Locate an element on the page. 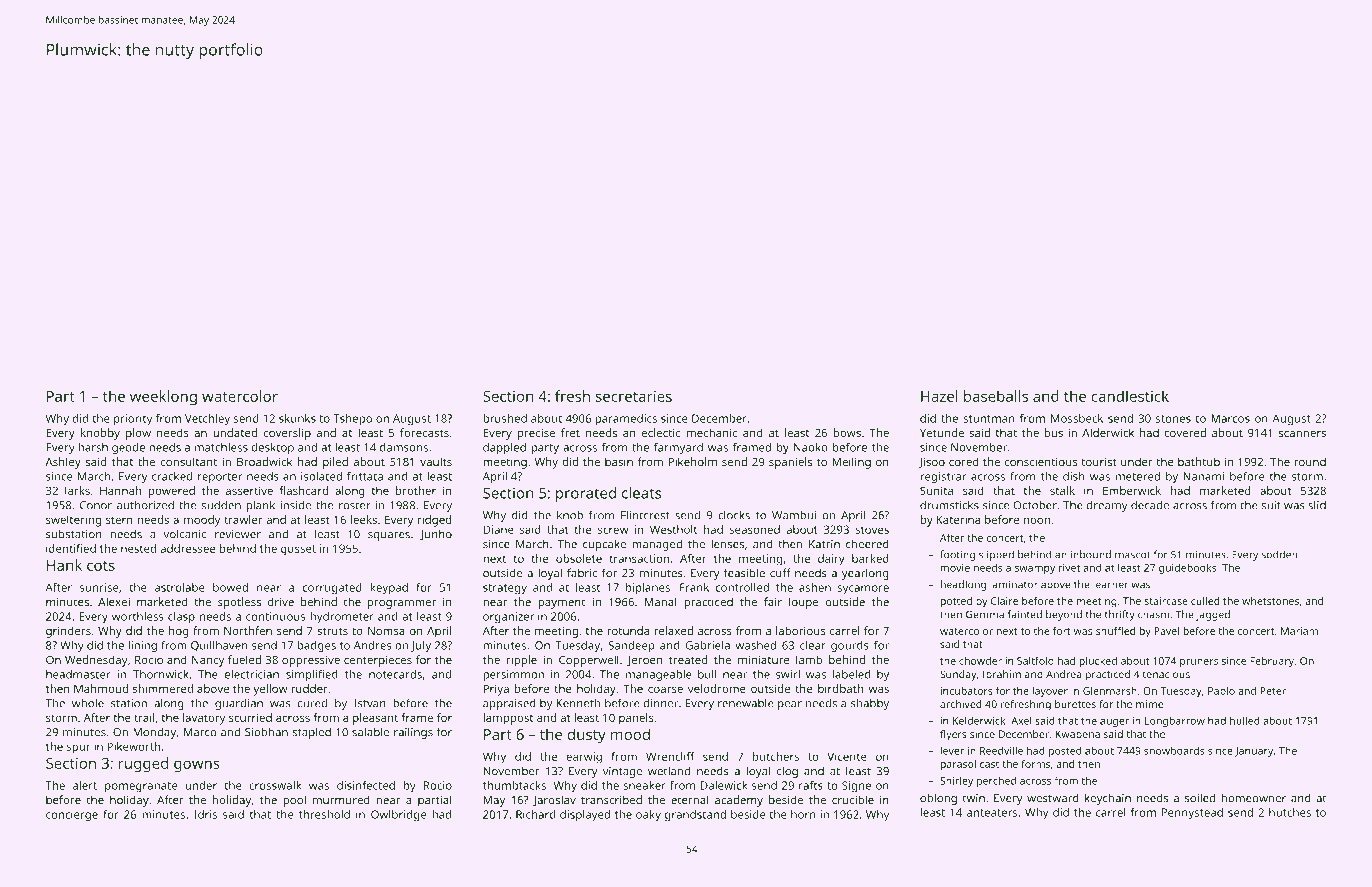 Image resolution: width=1372 pixels, height=887 pixels. Nomsa is located at coordinates (386, 631).
